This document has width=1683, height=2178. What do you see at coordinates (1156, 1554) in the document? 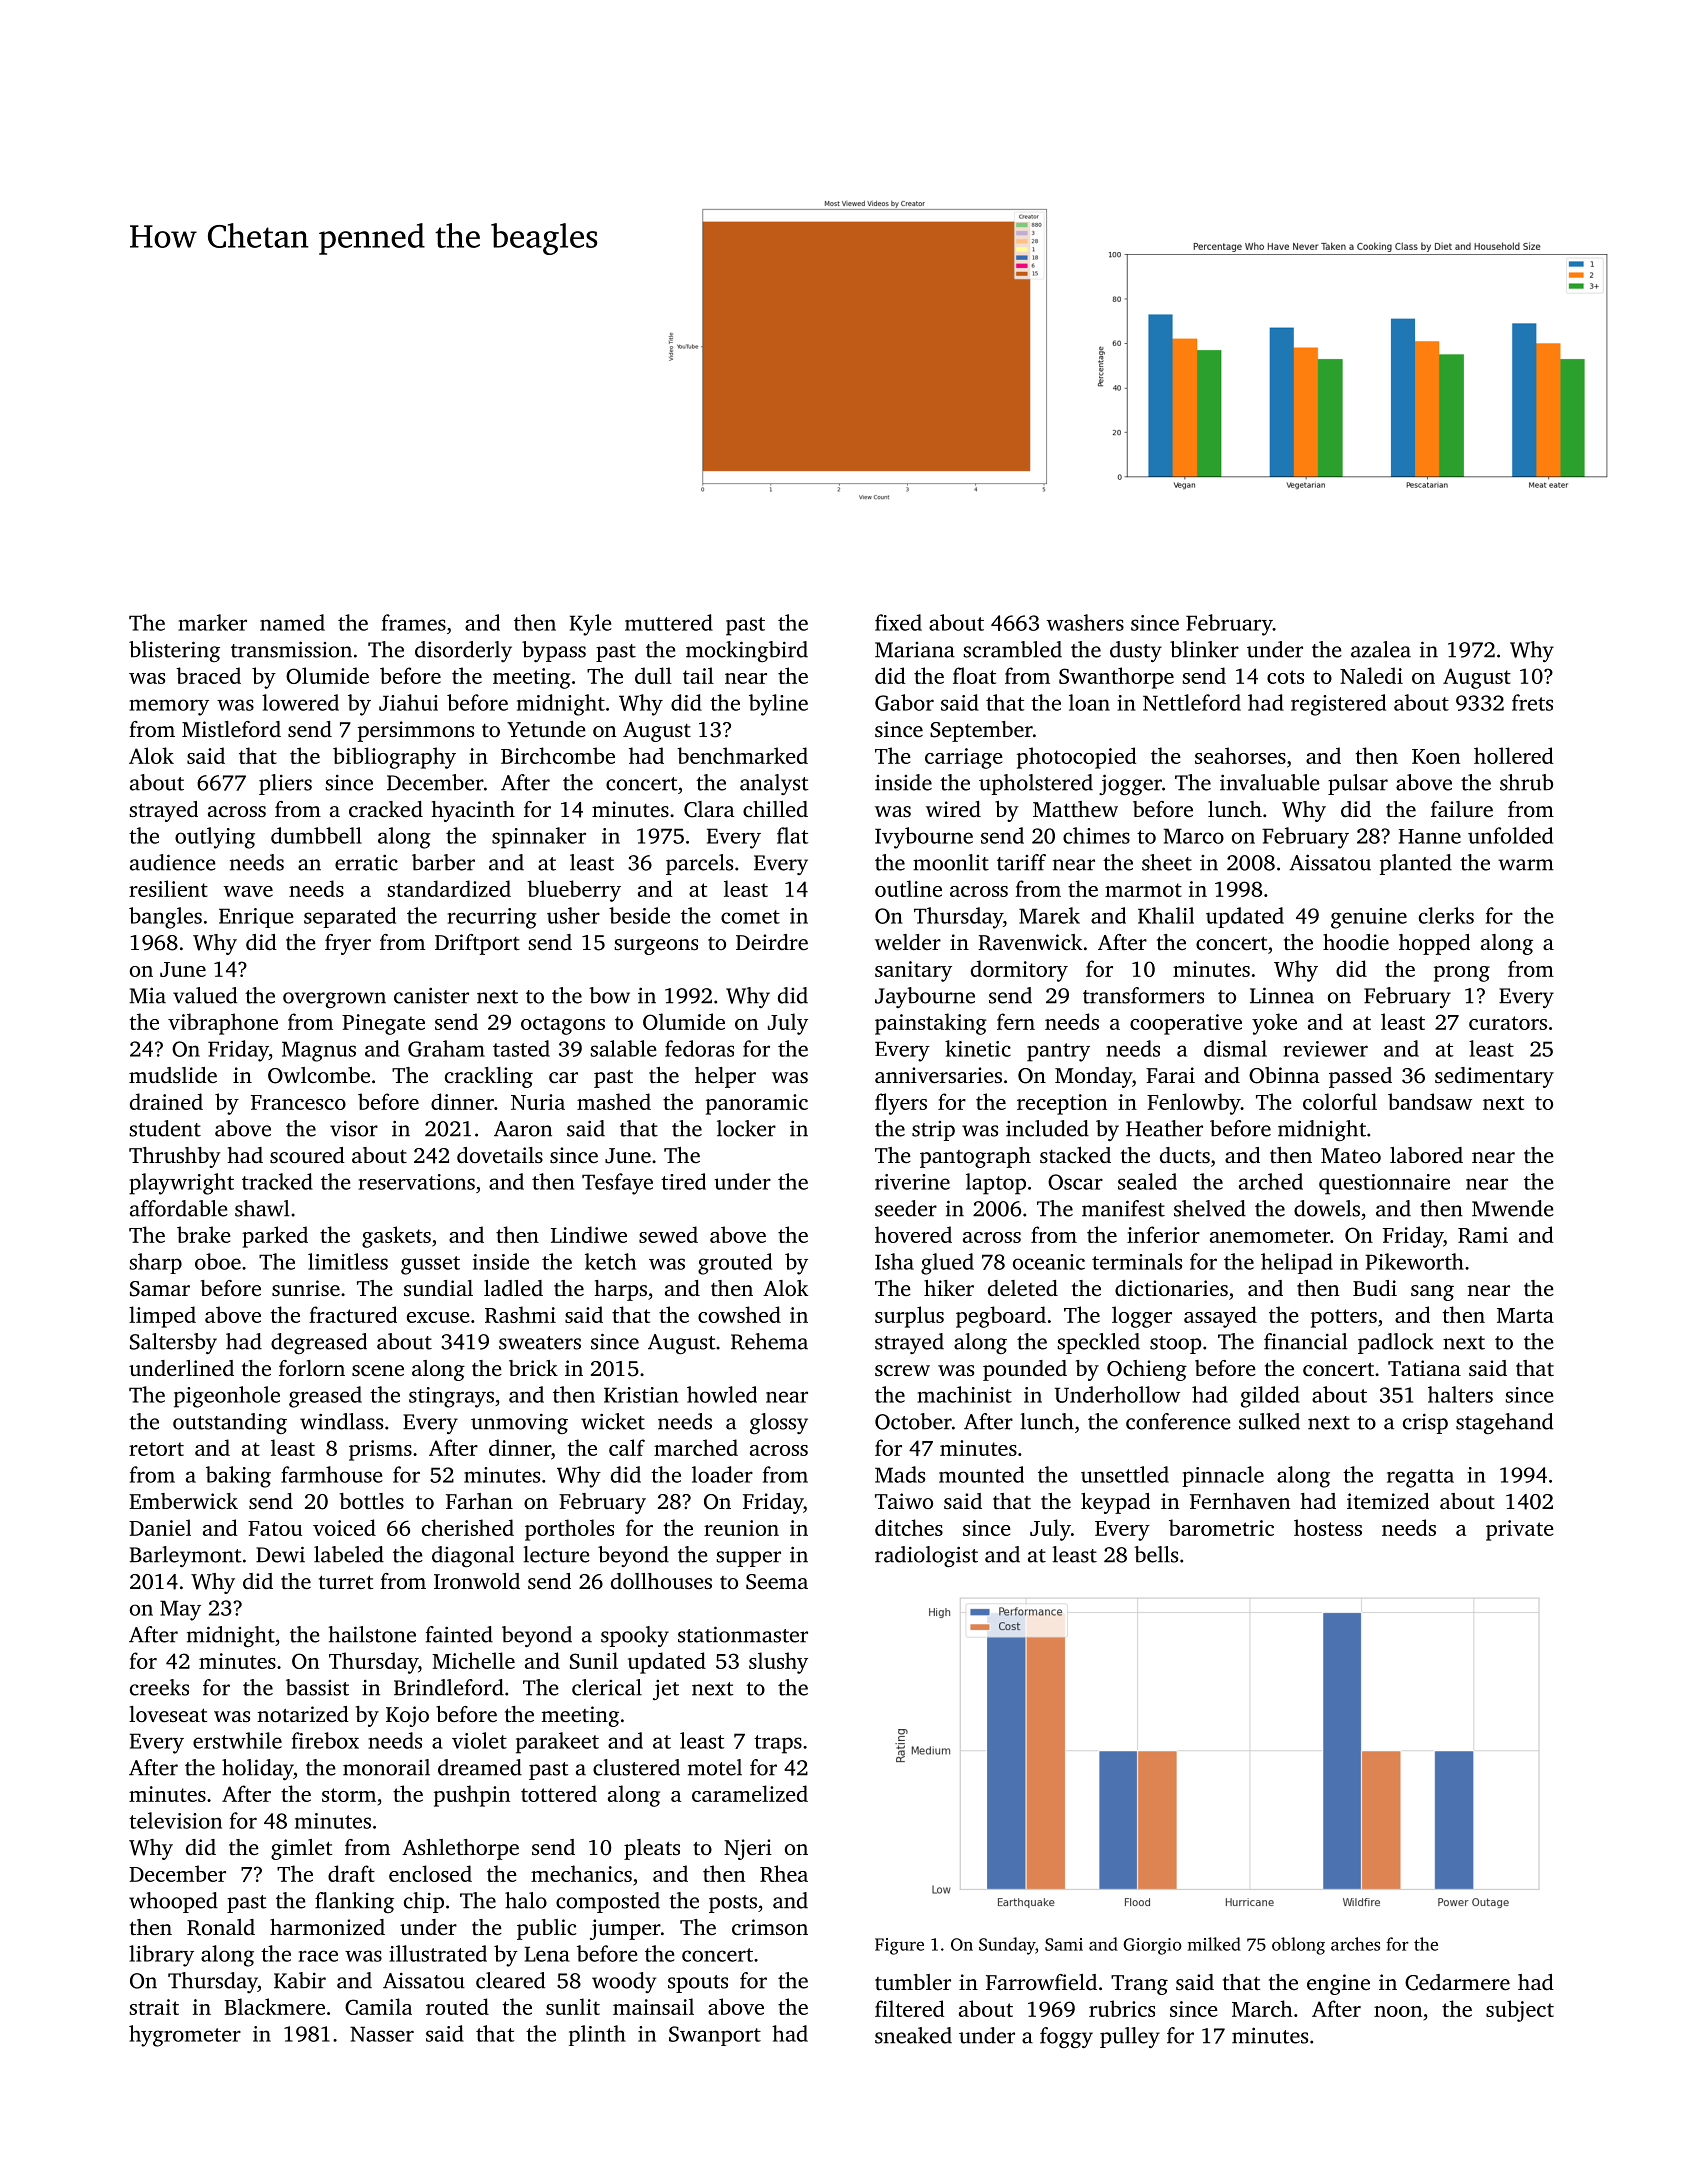
I see `bells` at bounding box center [1156, 1554].
